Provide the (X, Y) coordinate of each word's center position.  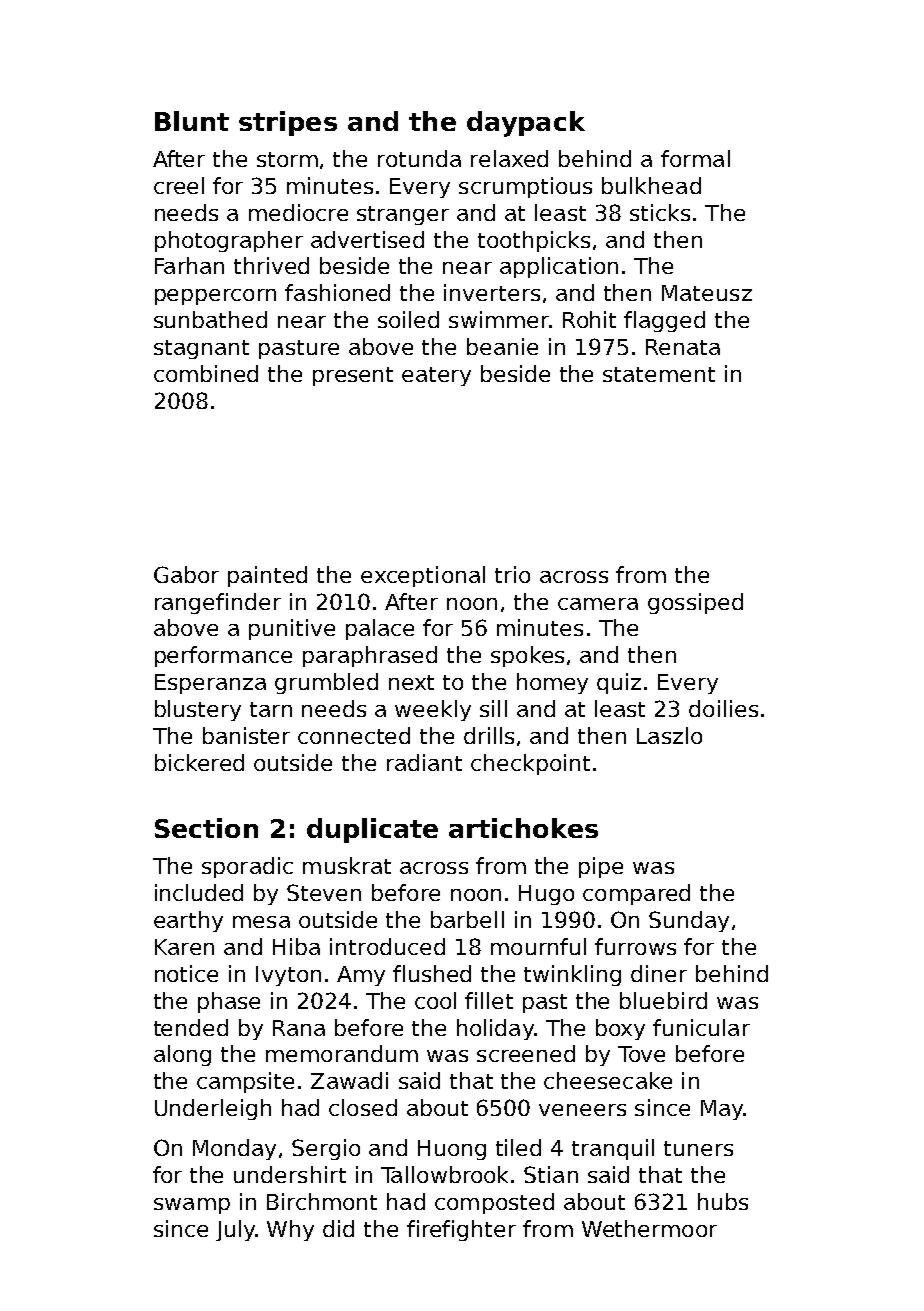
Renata (683, 347)
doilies (723, 708)
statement (659, 374)
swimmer (499, 319)
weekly (433, 710)
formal (695, 158)
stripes (288, 123)
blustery (198, 710)
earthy (188, 921)
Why (290, 1230)
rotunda (419, 158)
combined (206, 373)
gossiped (695, 603)
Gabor (186, 574)
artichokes (523, 828)
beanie (502, 346)
